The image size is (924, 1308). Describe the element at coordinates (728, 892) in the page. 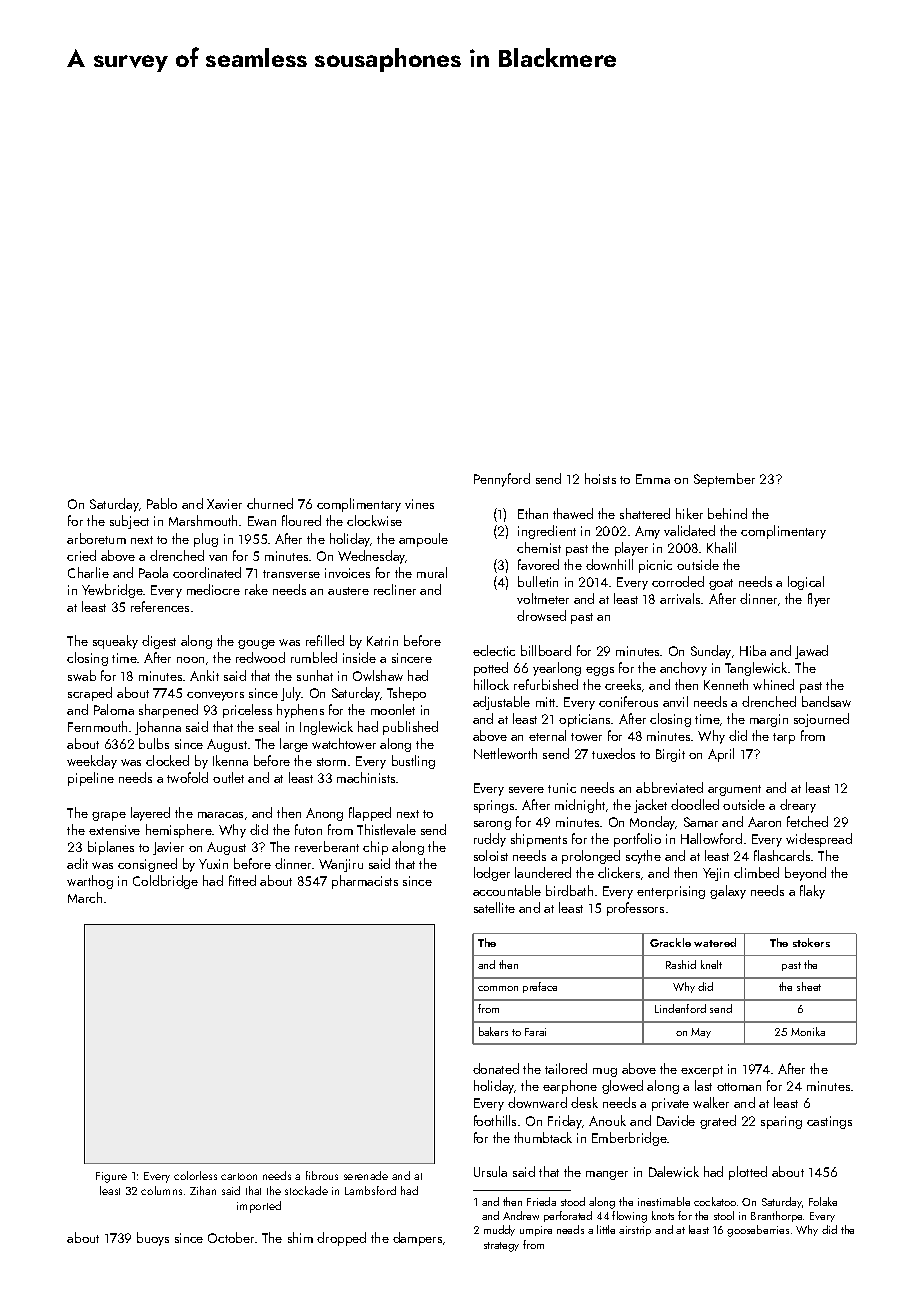

I see `galaxy` at that location.
